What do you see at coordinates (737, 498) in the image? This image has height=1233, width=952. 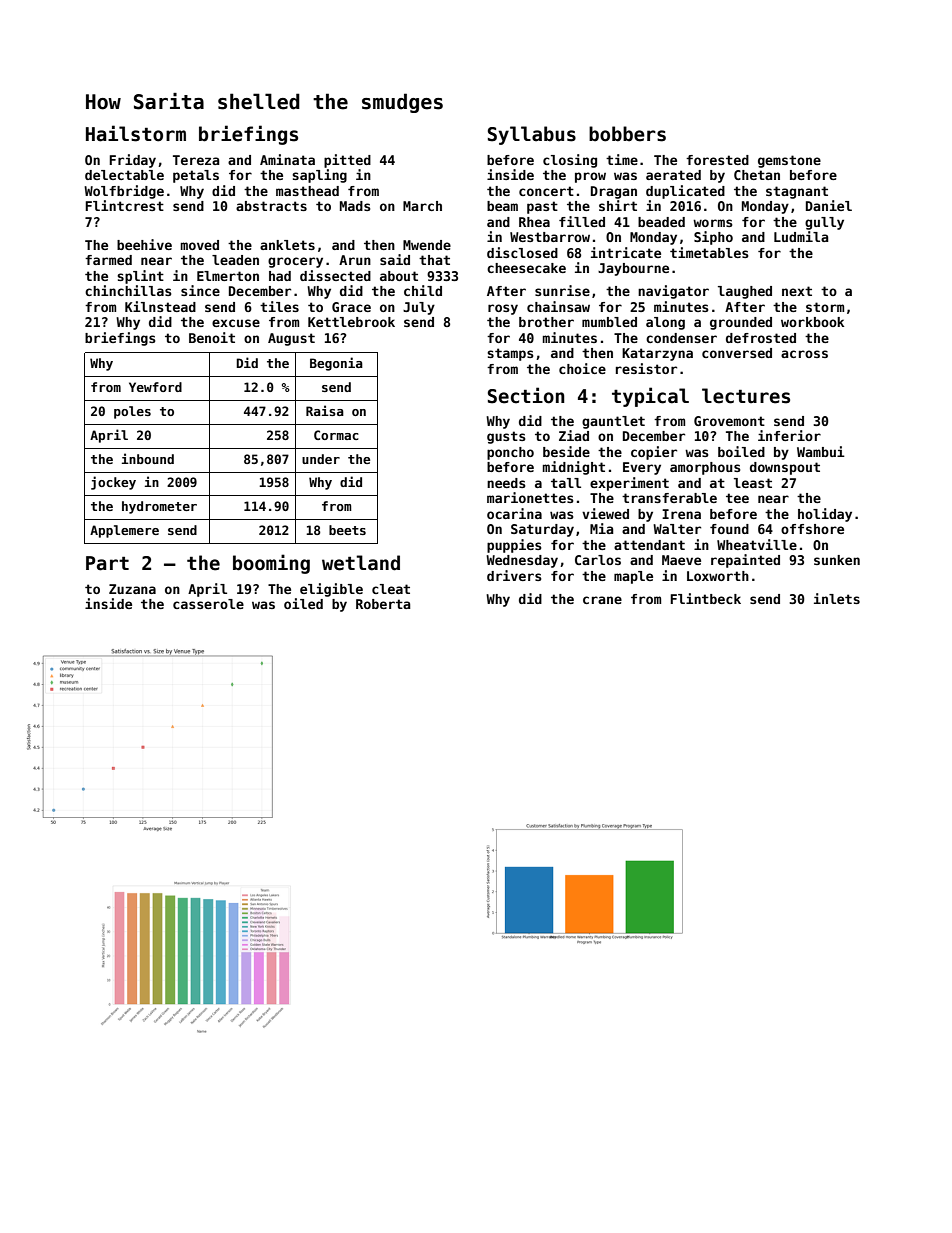 I see `tee` at bounding box center [737, 498].
